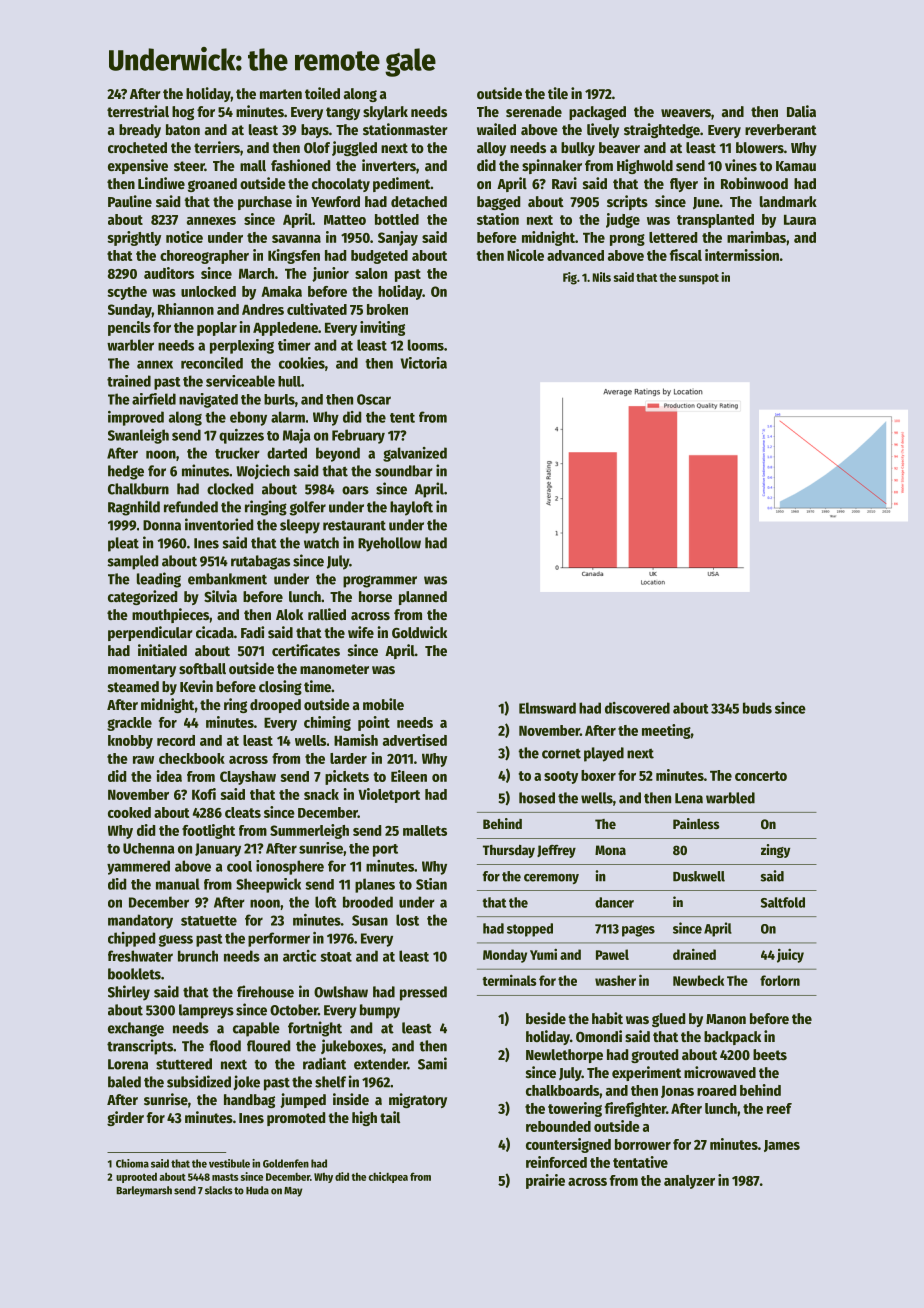 The image size is (924, 1308). What do you see at coordinates (208, 400) in the screenshot?
I see `navigated` at bounding box center [208, 400].
